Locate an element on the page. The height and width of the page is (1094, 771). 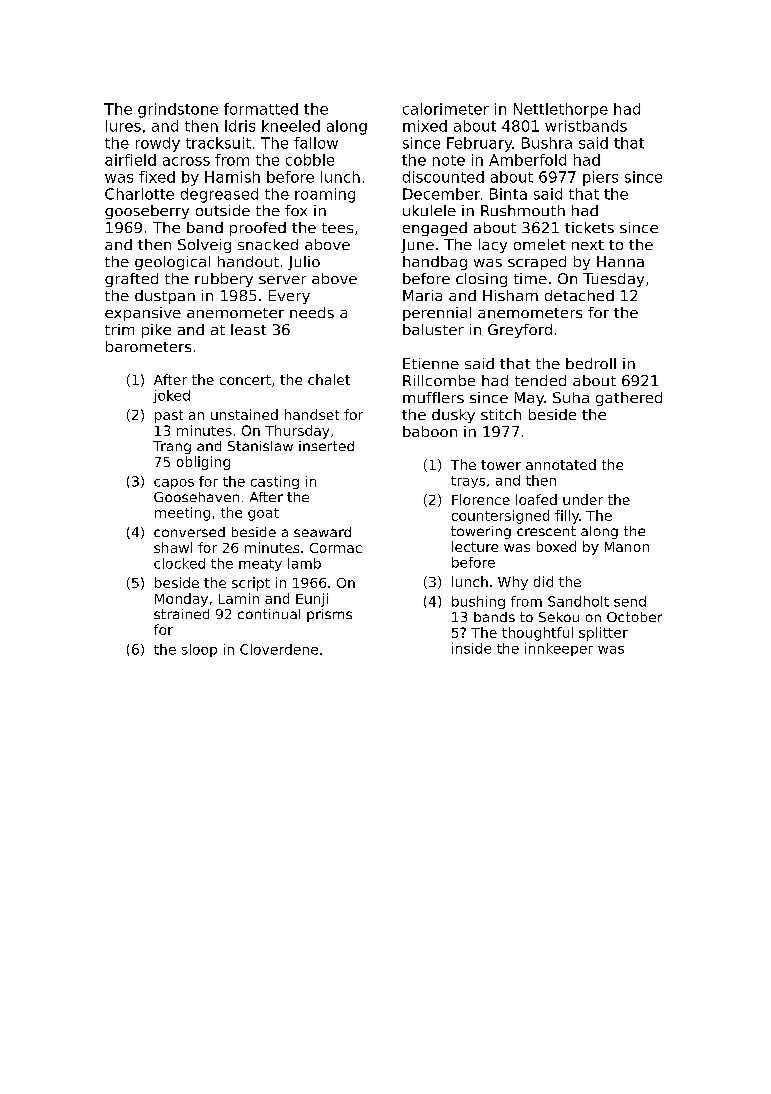
perennial is located at coordinates (437, 314).
